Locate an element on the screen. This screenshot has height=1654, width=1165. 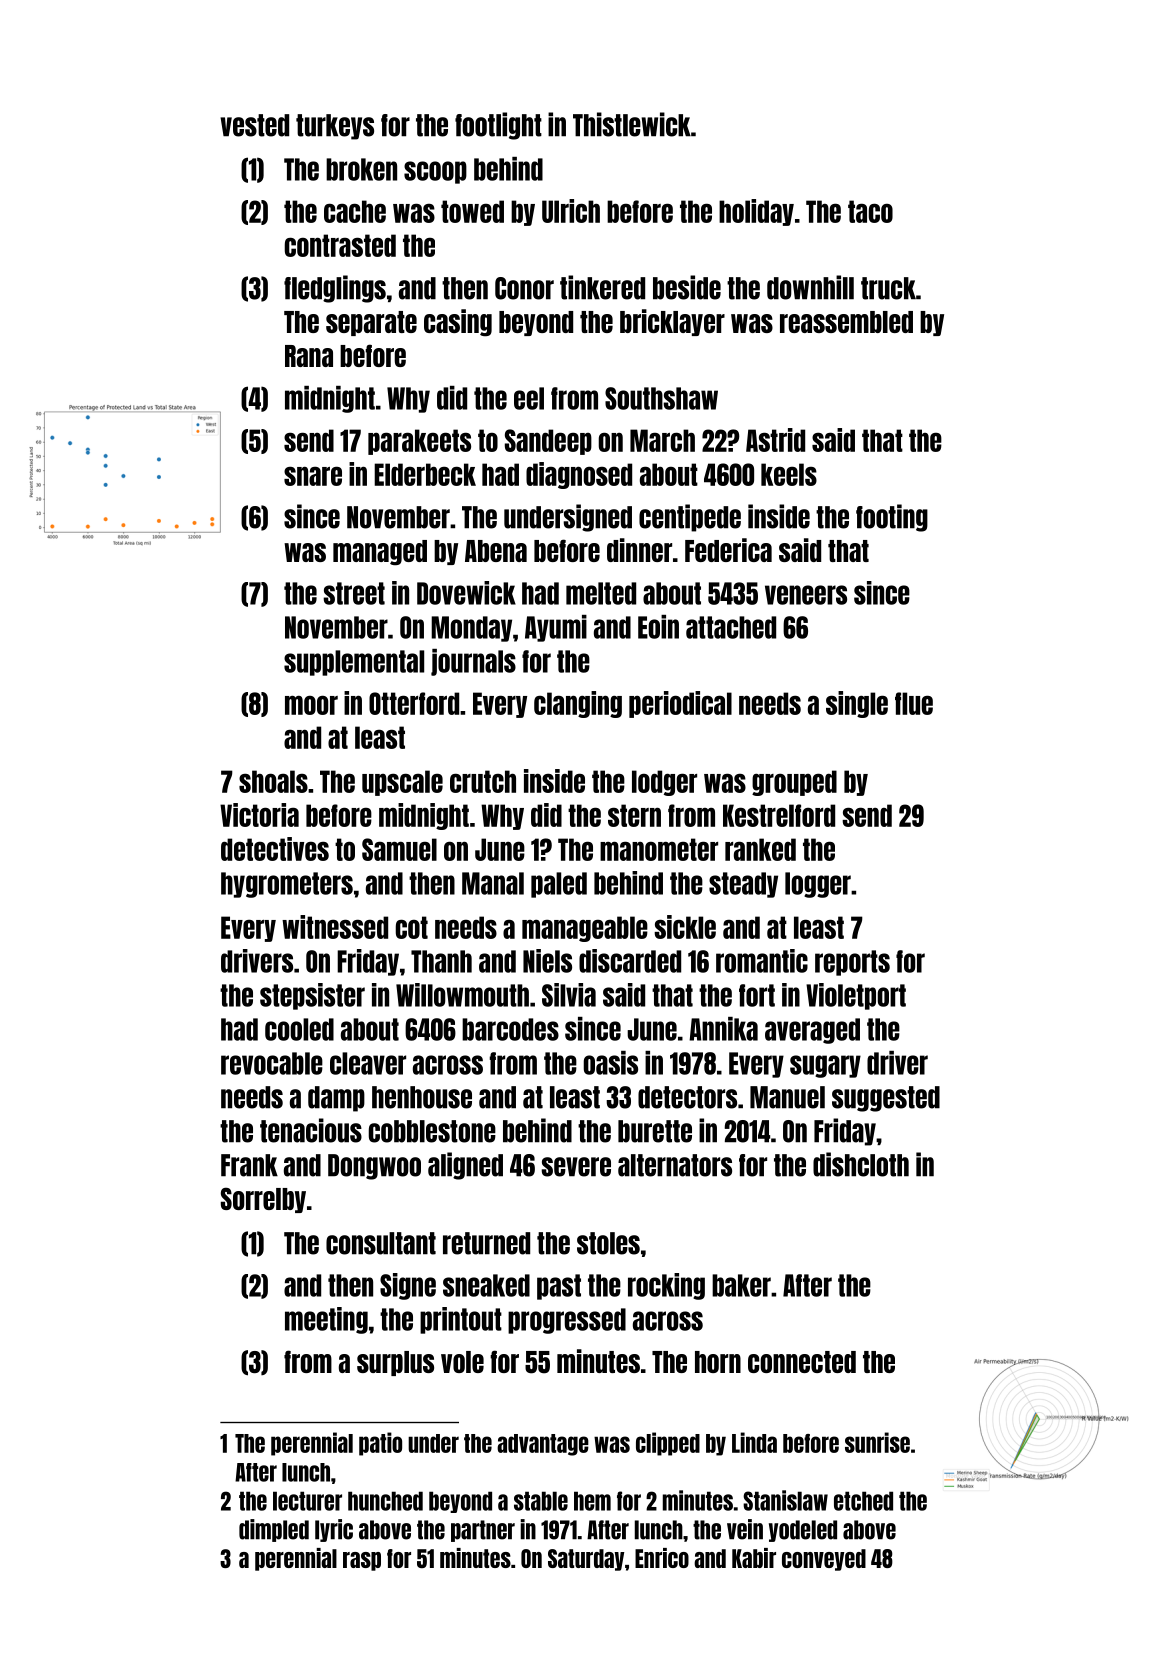
Enrico is located at coordinates (662, 1558).
